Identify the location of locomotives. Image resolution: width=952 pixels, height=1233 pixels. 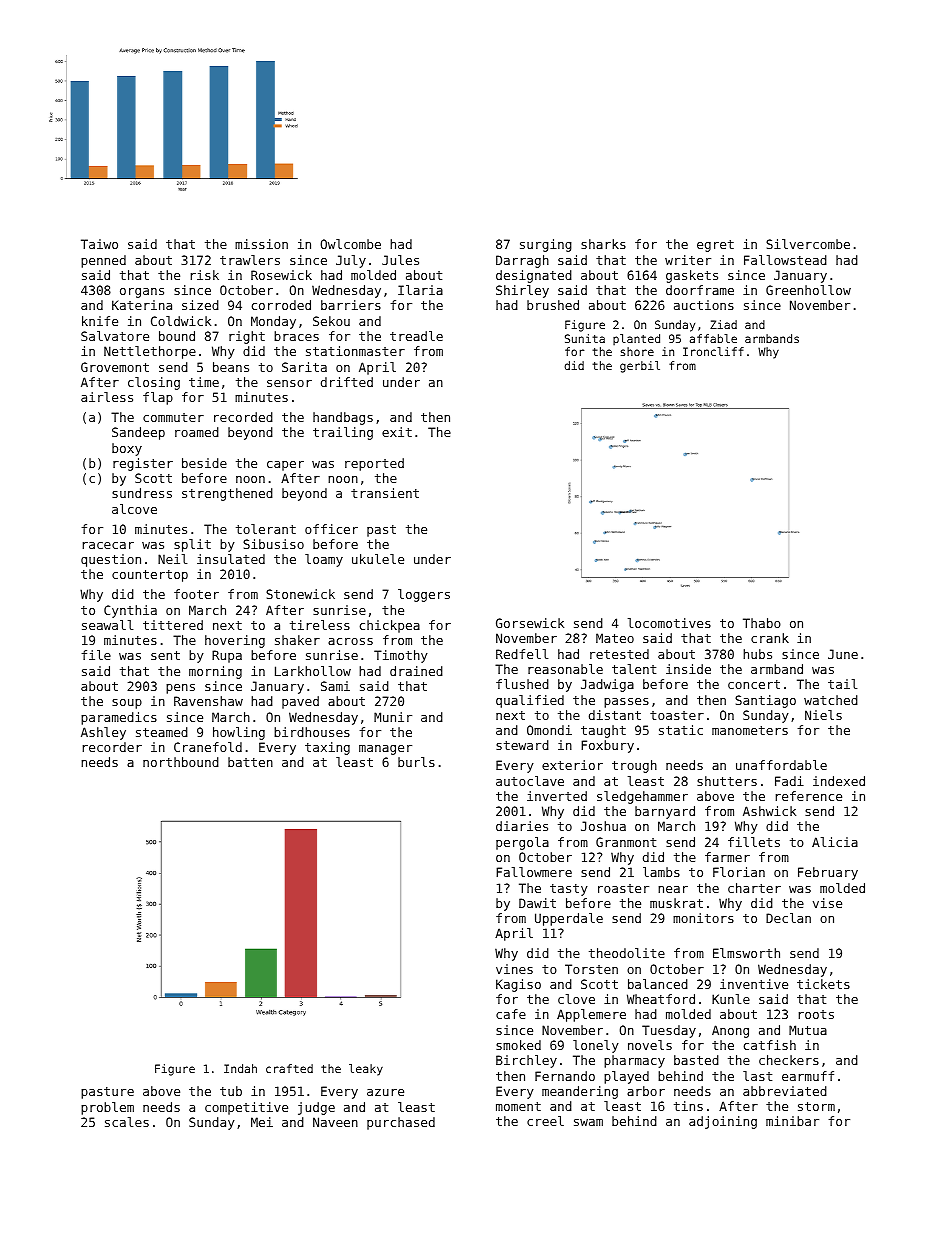
(669, 623).
